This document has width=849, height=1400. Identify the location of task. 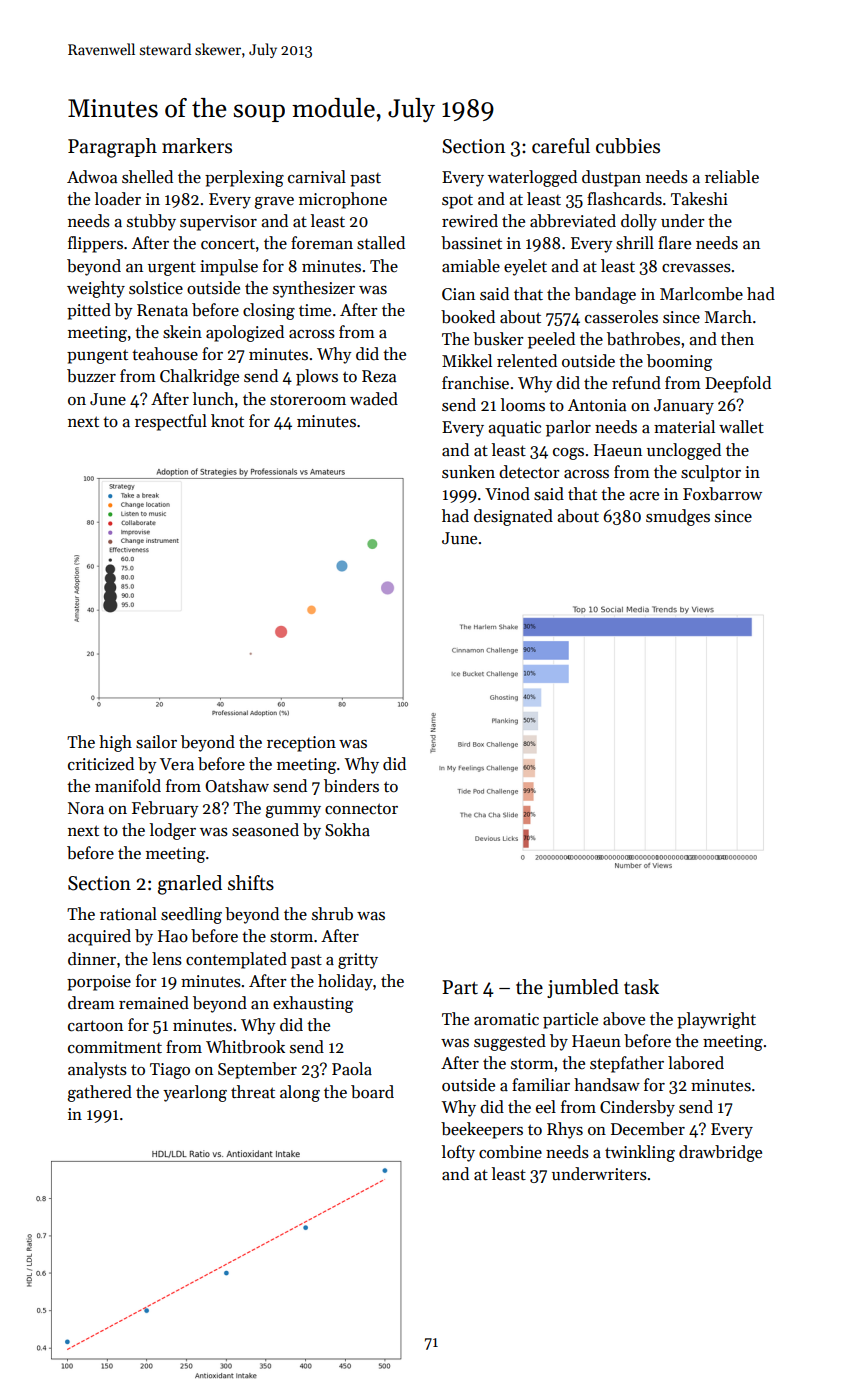
(641, 987).
